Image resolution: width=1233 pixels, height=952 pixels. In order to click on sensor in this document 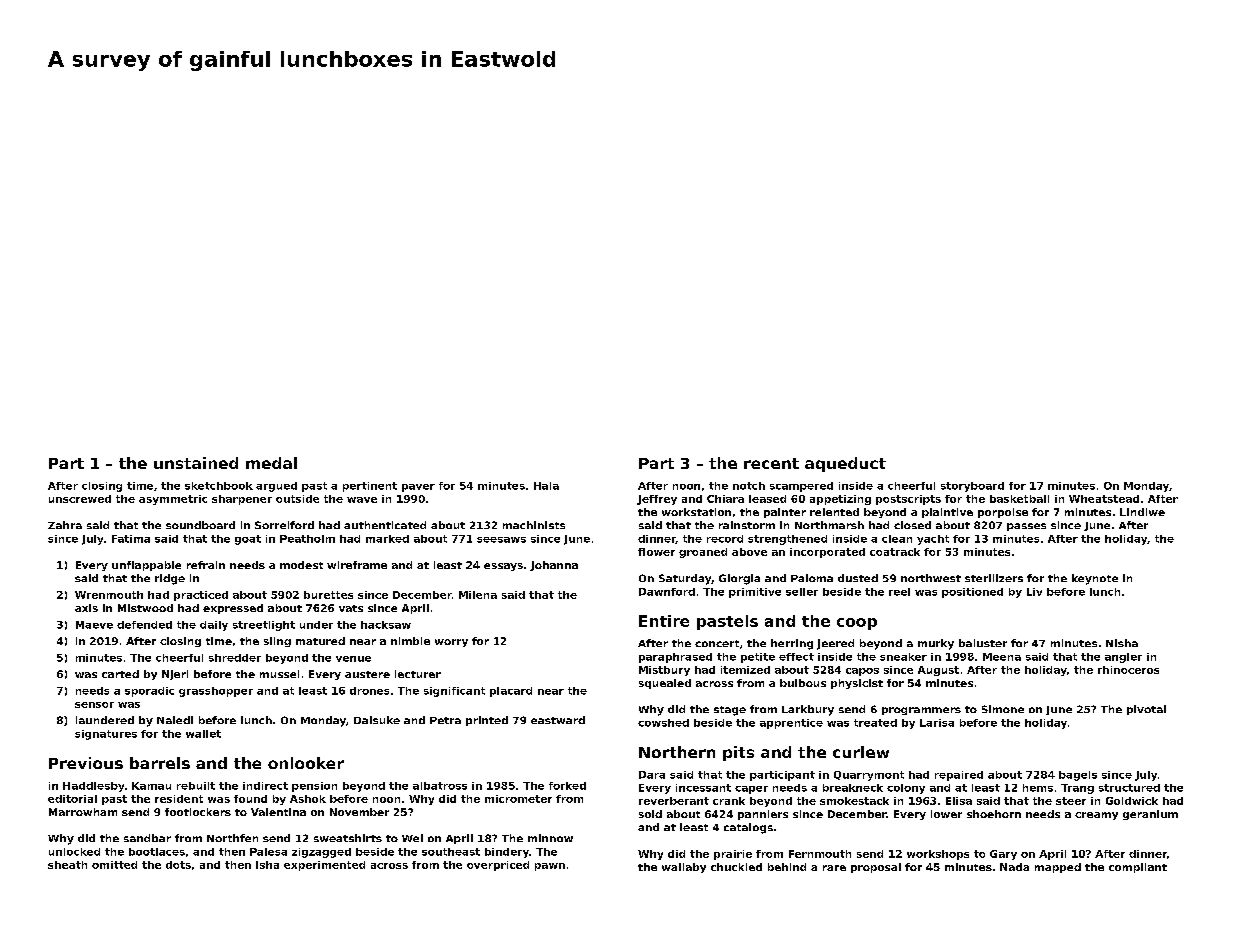, I will do `click(94, 705)`.
